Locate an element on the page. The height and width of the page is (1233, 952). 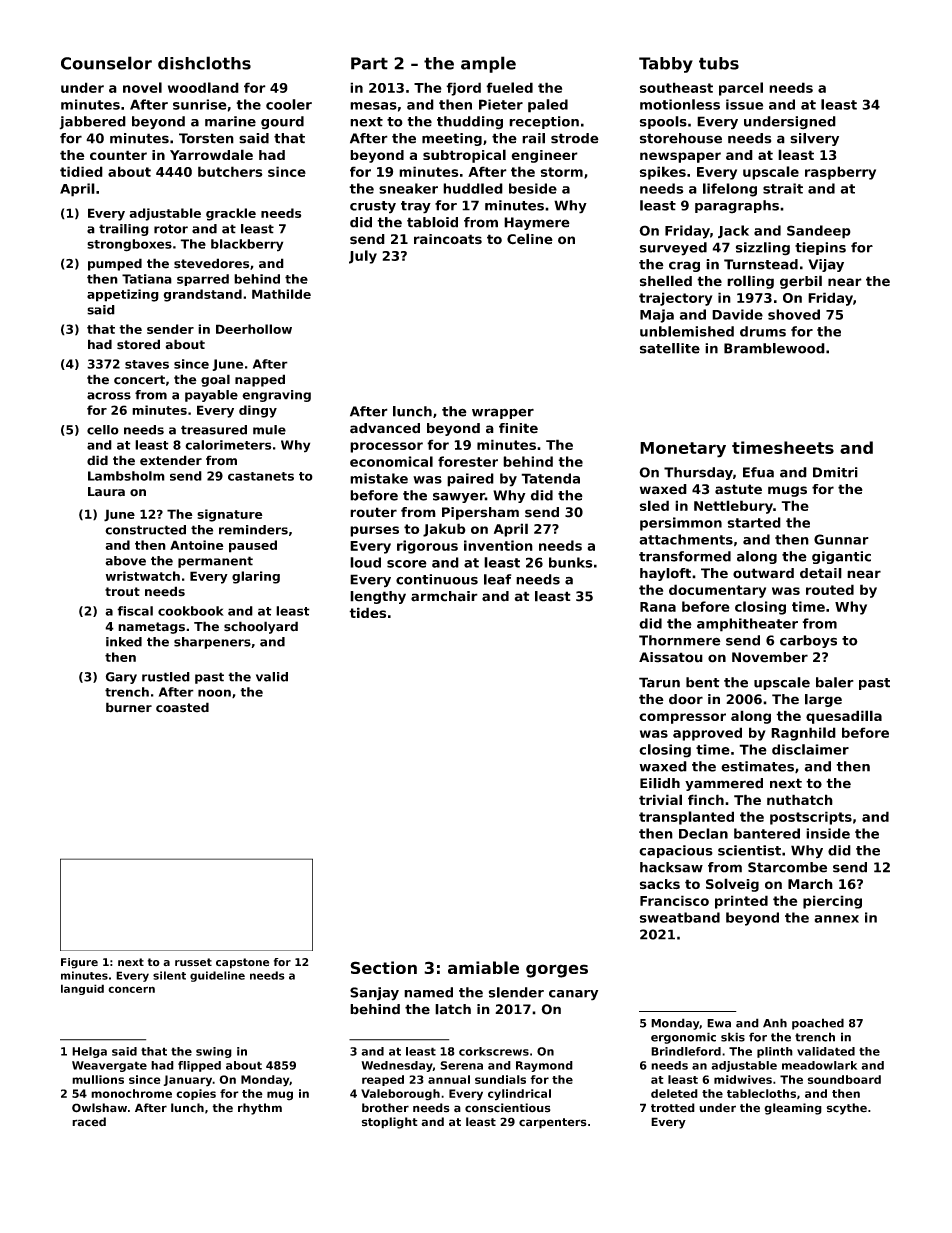
advanced is located at coordinates (385, 428).
